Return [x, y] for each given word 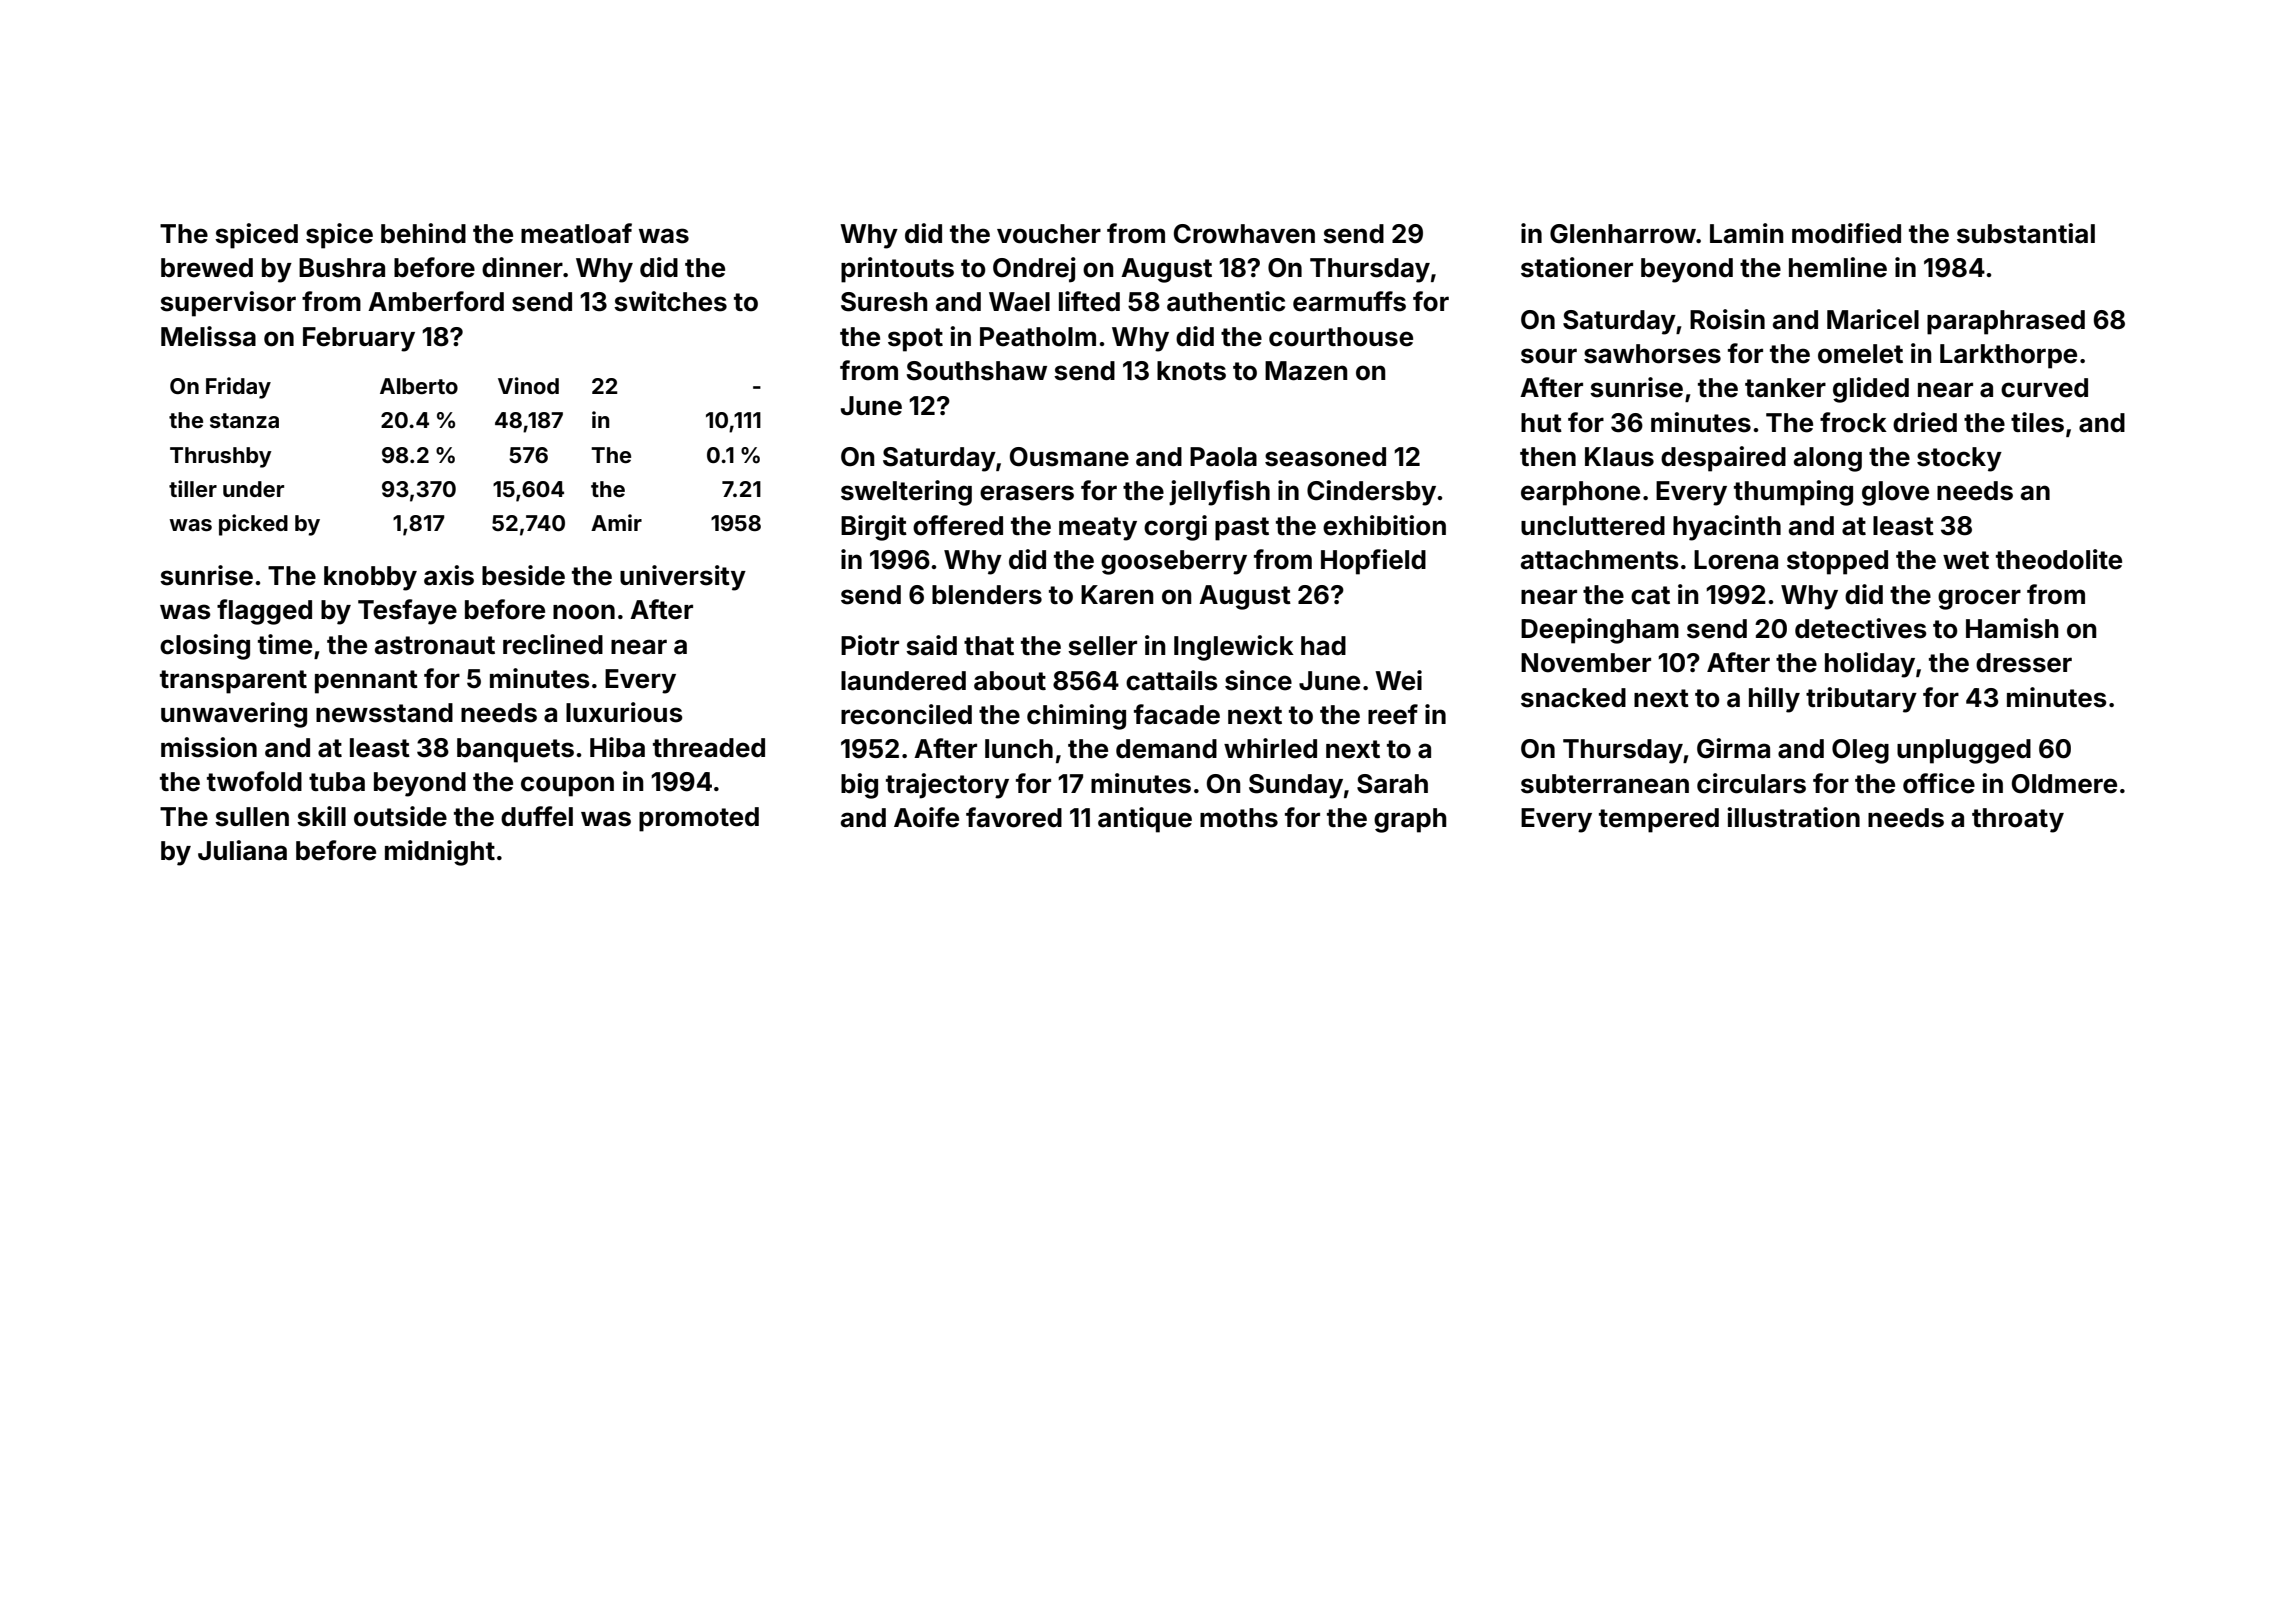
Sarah [1392, 784]
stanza [244, 420]
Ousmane [1069, 457]
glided [1871, 390]
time [285, 644]
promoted [699, 819]
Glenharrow [1623, 234]
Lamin [1747, 233]
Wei [1398, 680]
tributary [1861, 700]
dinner [522, 267]
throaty [2018, 820]
